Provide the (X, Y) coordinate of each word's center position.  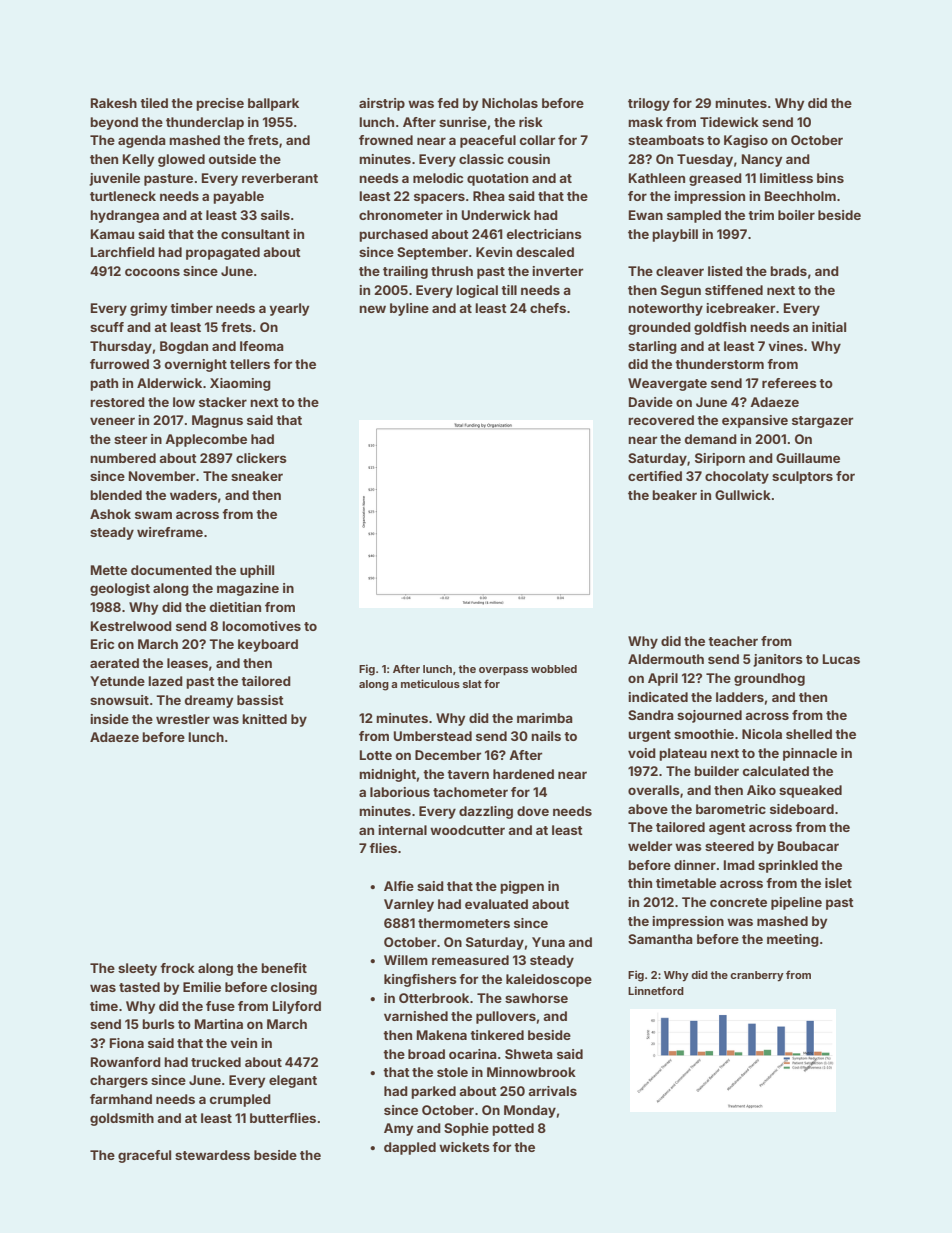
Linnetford (656, 990)
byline (409, 309)
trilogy (649, 104)
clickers (261, 458)
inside (109, 719)
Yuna (548, 942)
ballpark (273, 104)
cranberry (757, 976)
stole (452, 1072)
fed (448, 103)
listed (725, 271)
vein (243, 1043)
